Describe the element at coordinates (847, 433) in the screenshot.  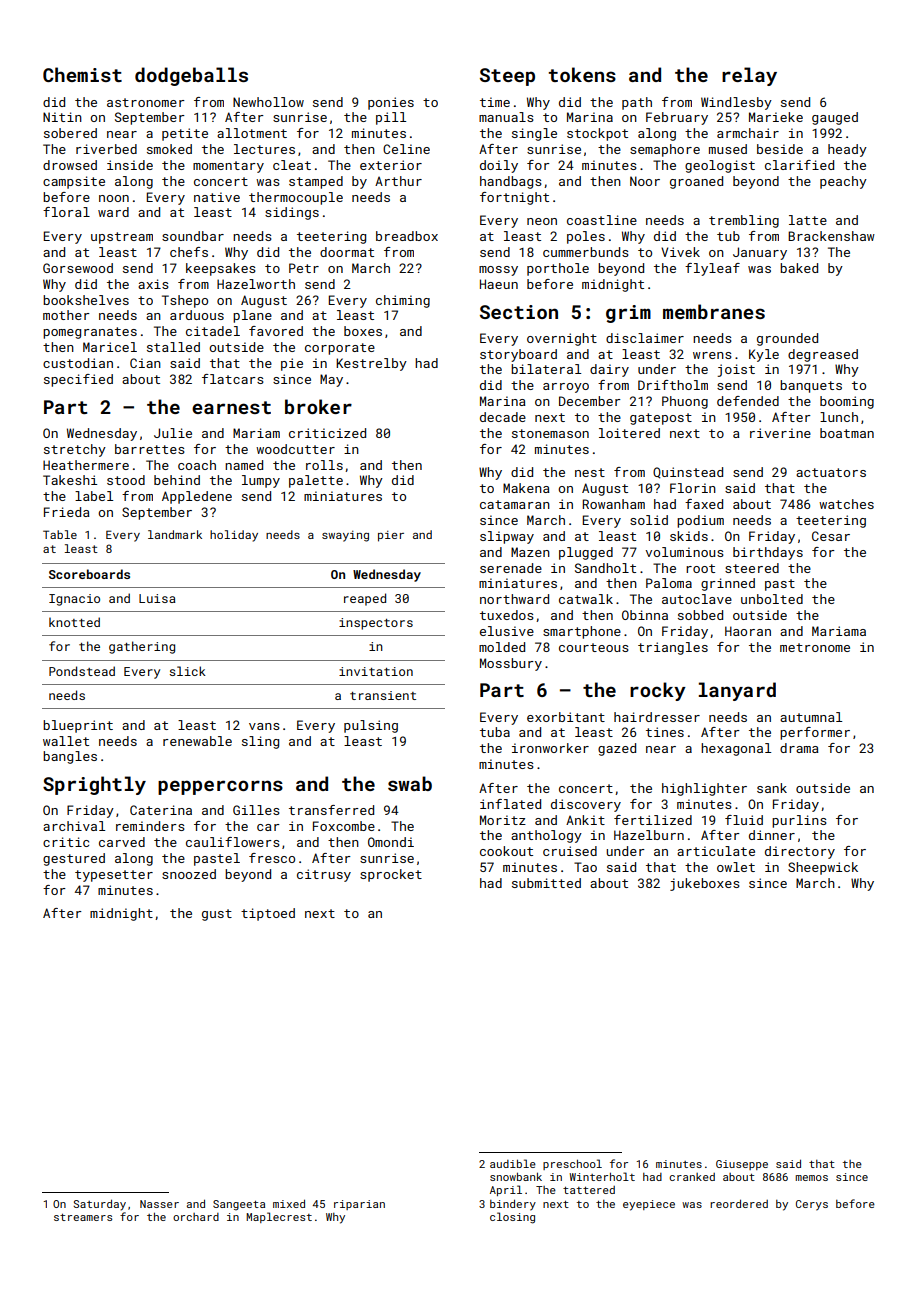
I see `boatman` at that location.
